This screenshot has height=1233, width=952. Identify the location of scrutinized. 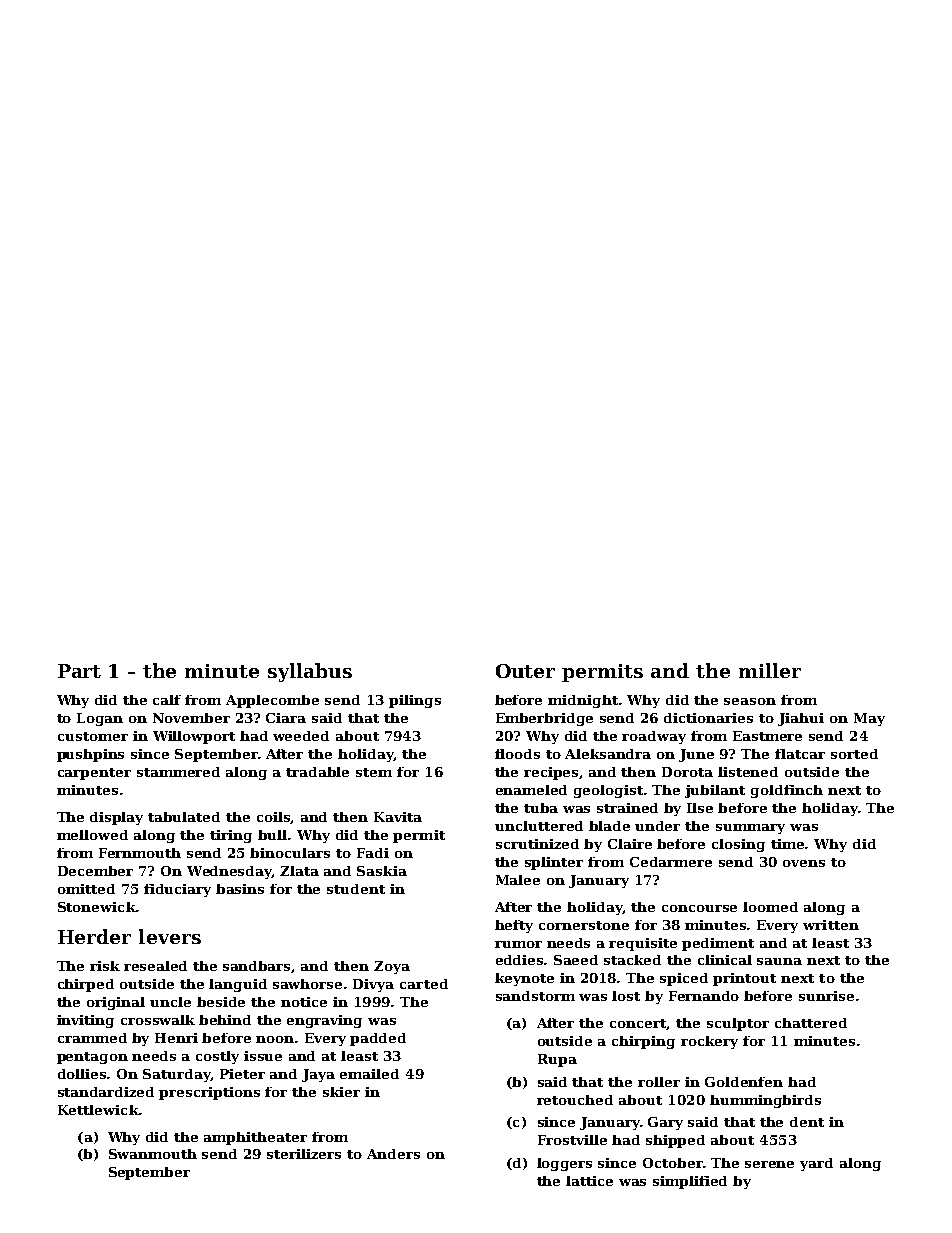
(537, 844).
